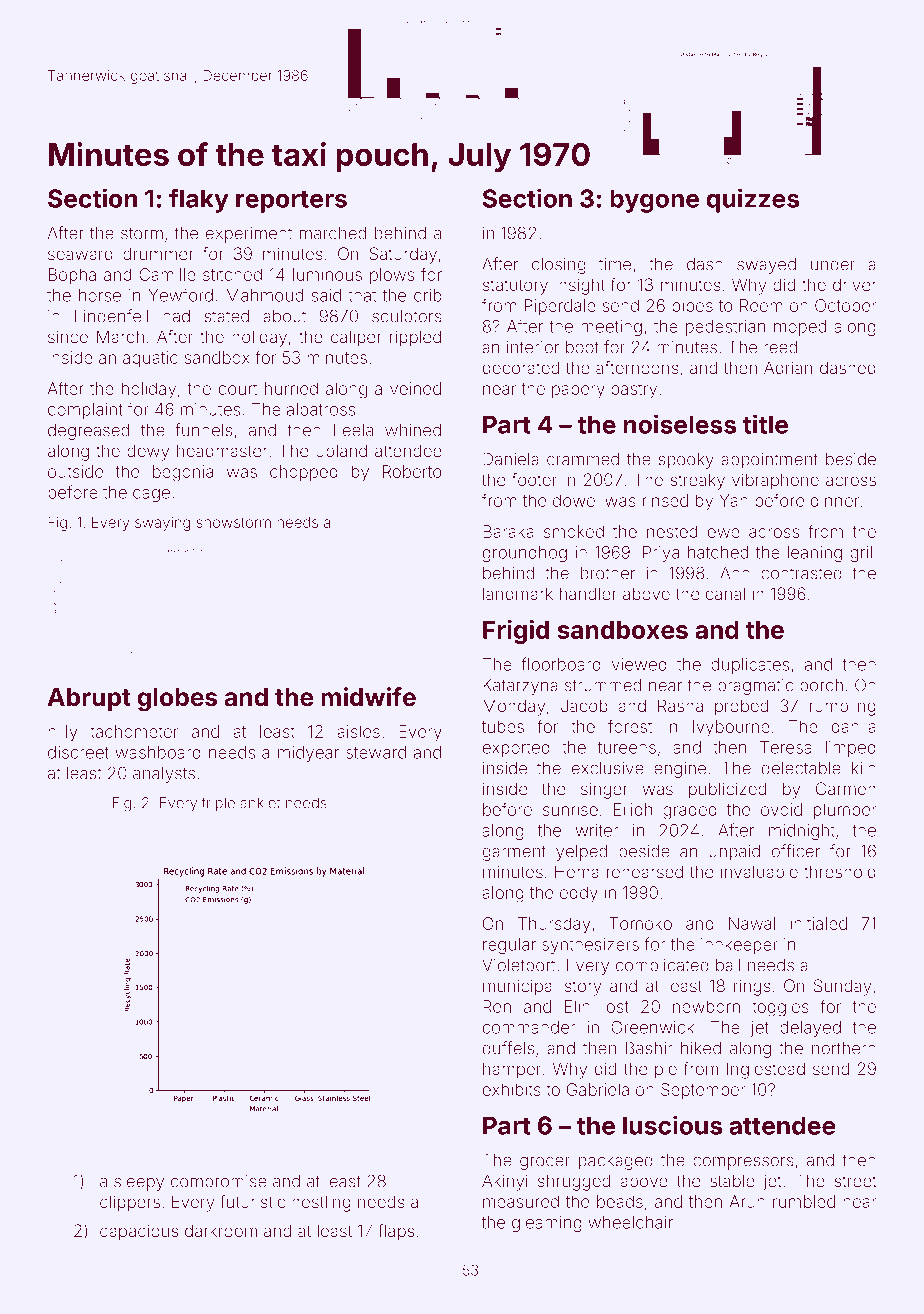 This image has width=924, height=1314. I want to click on luscious, so click(672, 1125).
